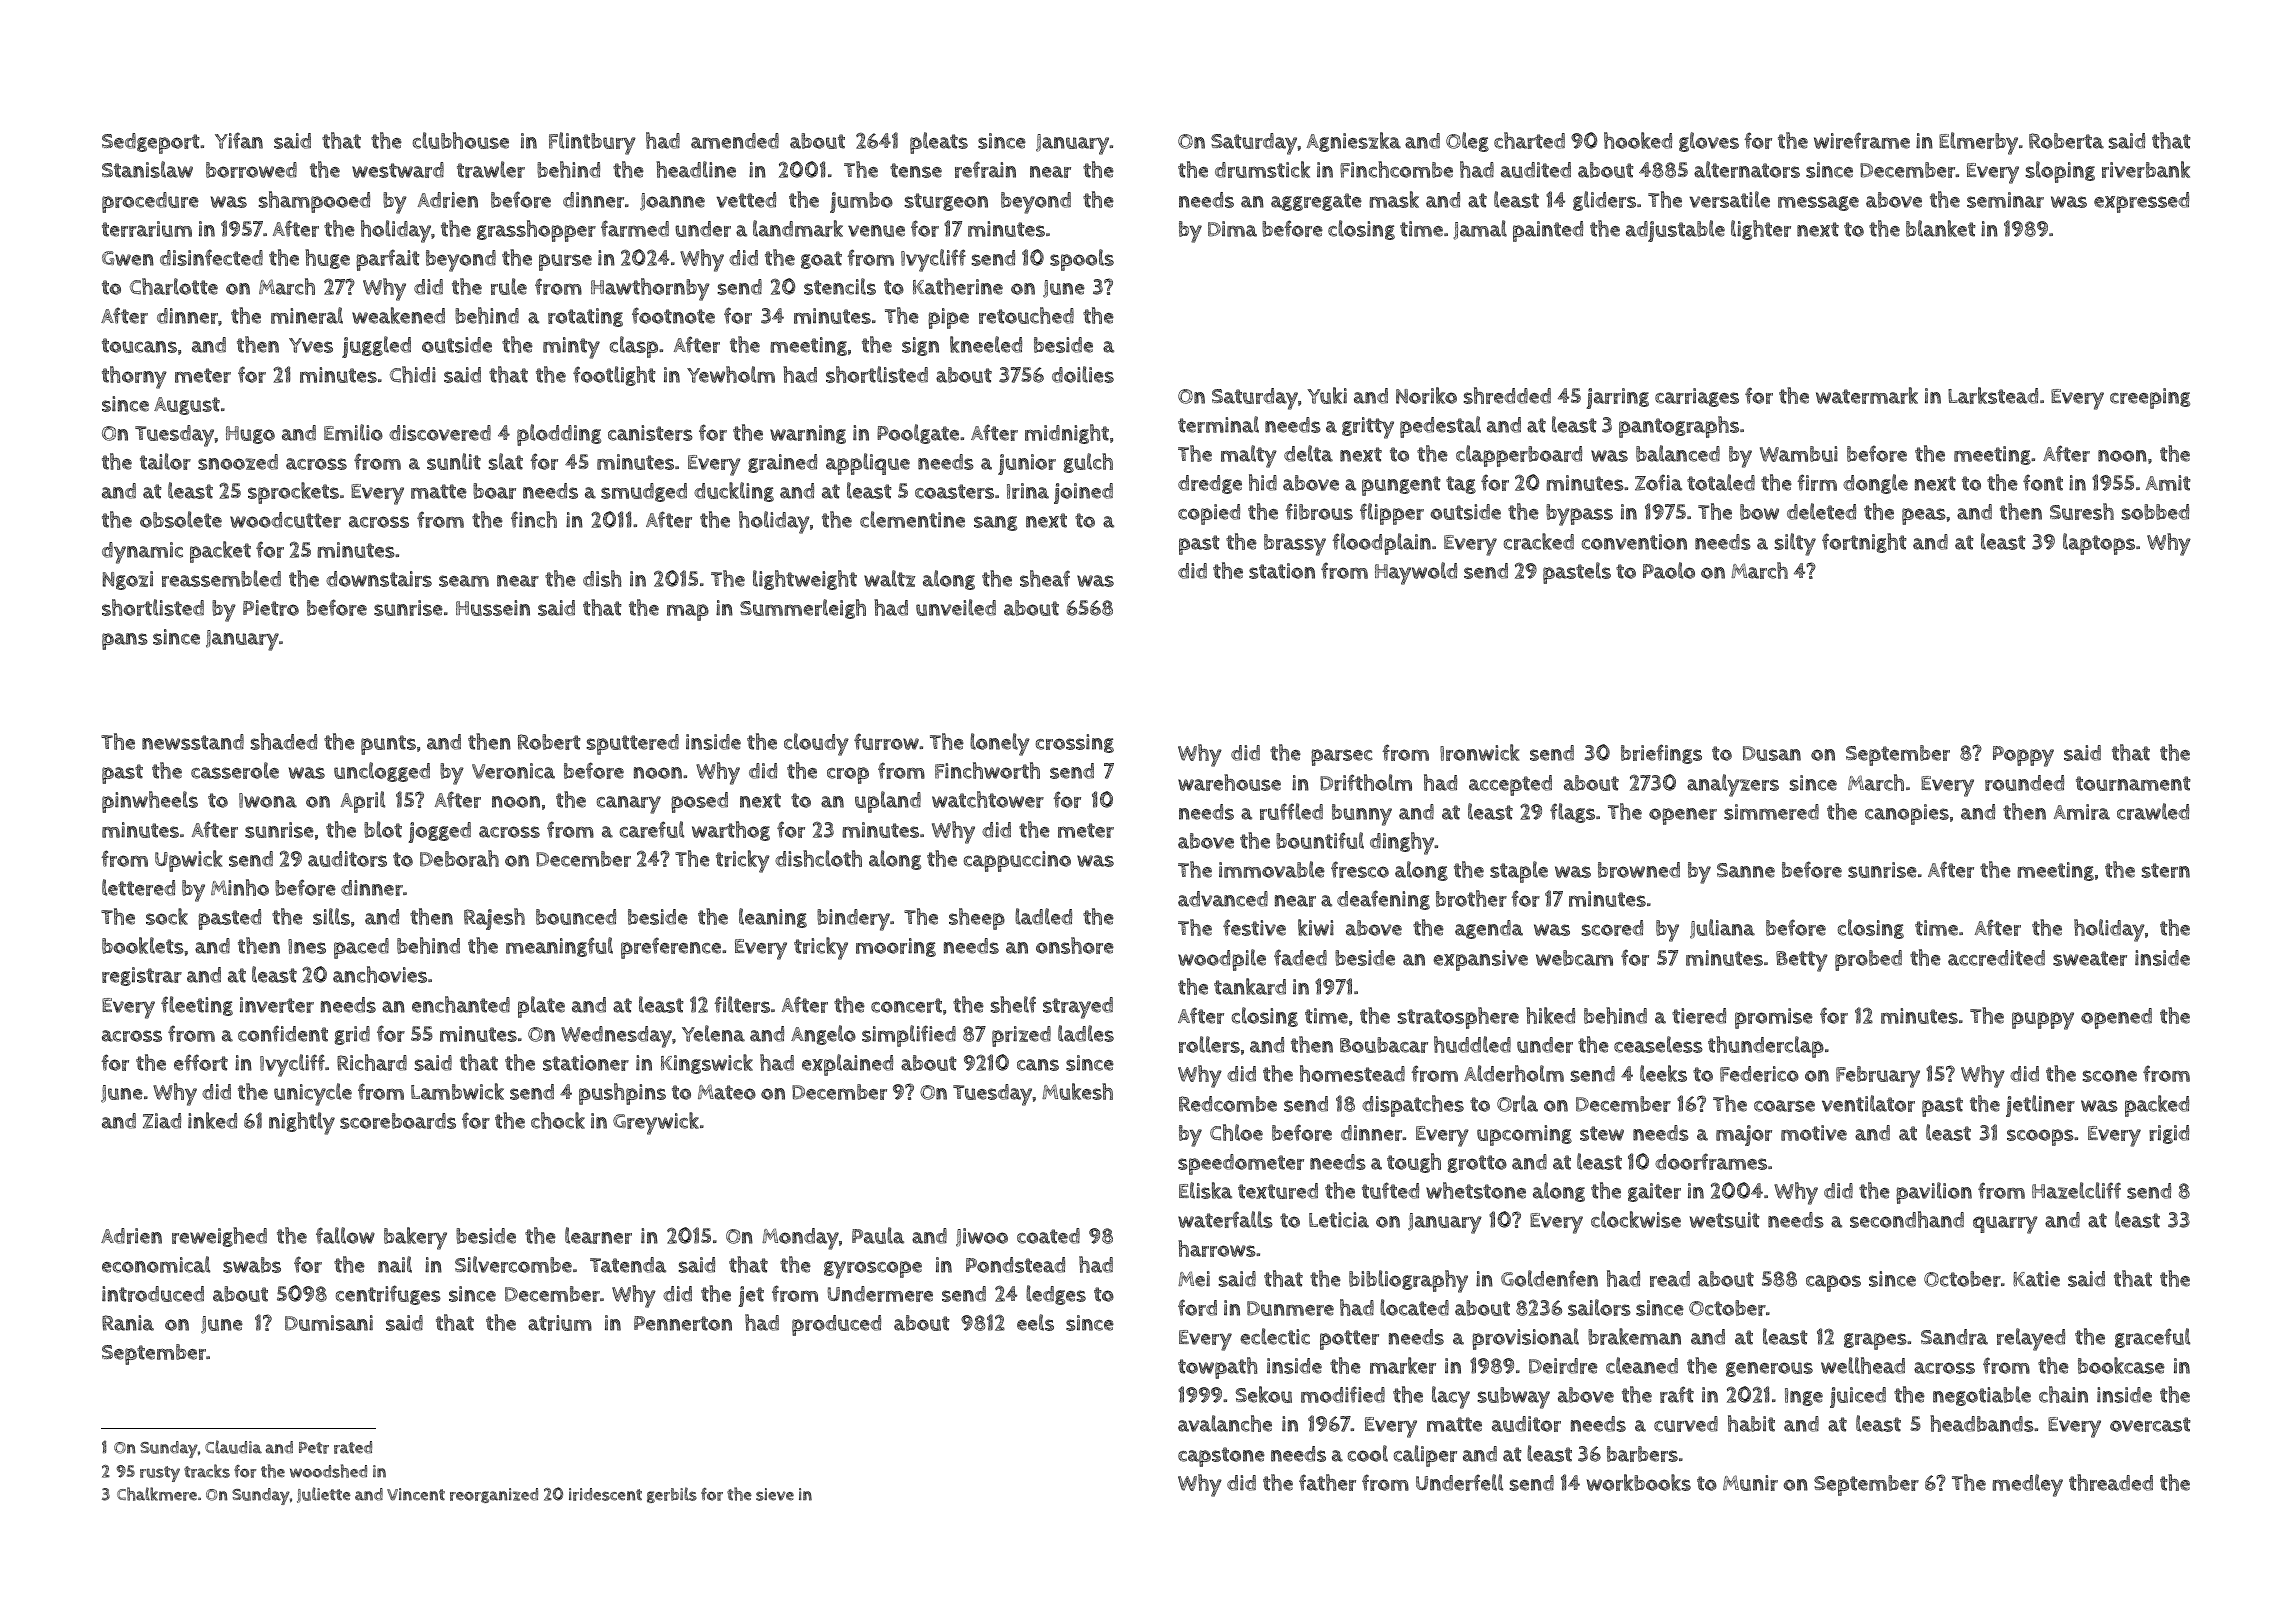 The width and height of the image is (2292, 1620). Describe the element at coordinates (1327, 1482) in the image. I see `father` at that location.
